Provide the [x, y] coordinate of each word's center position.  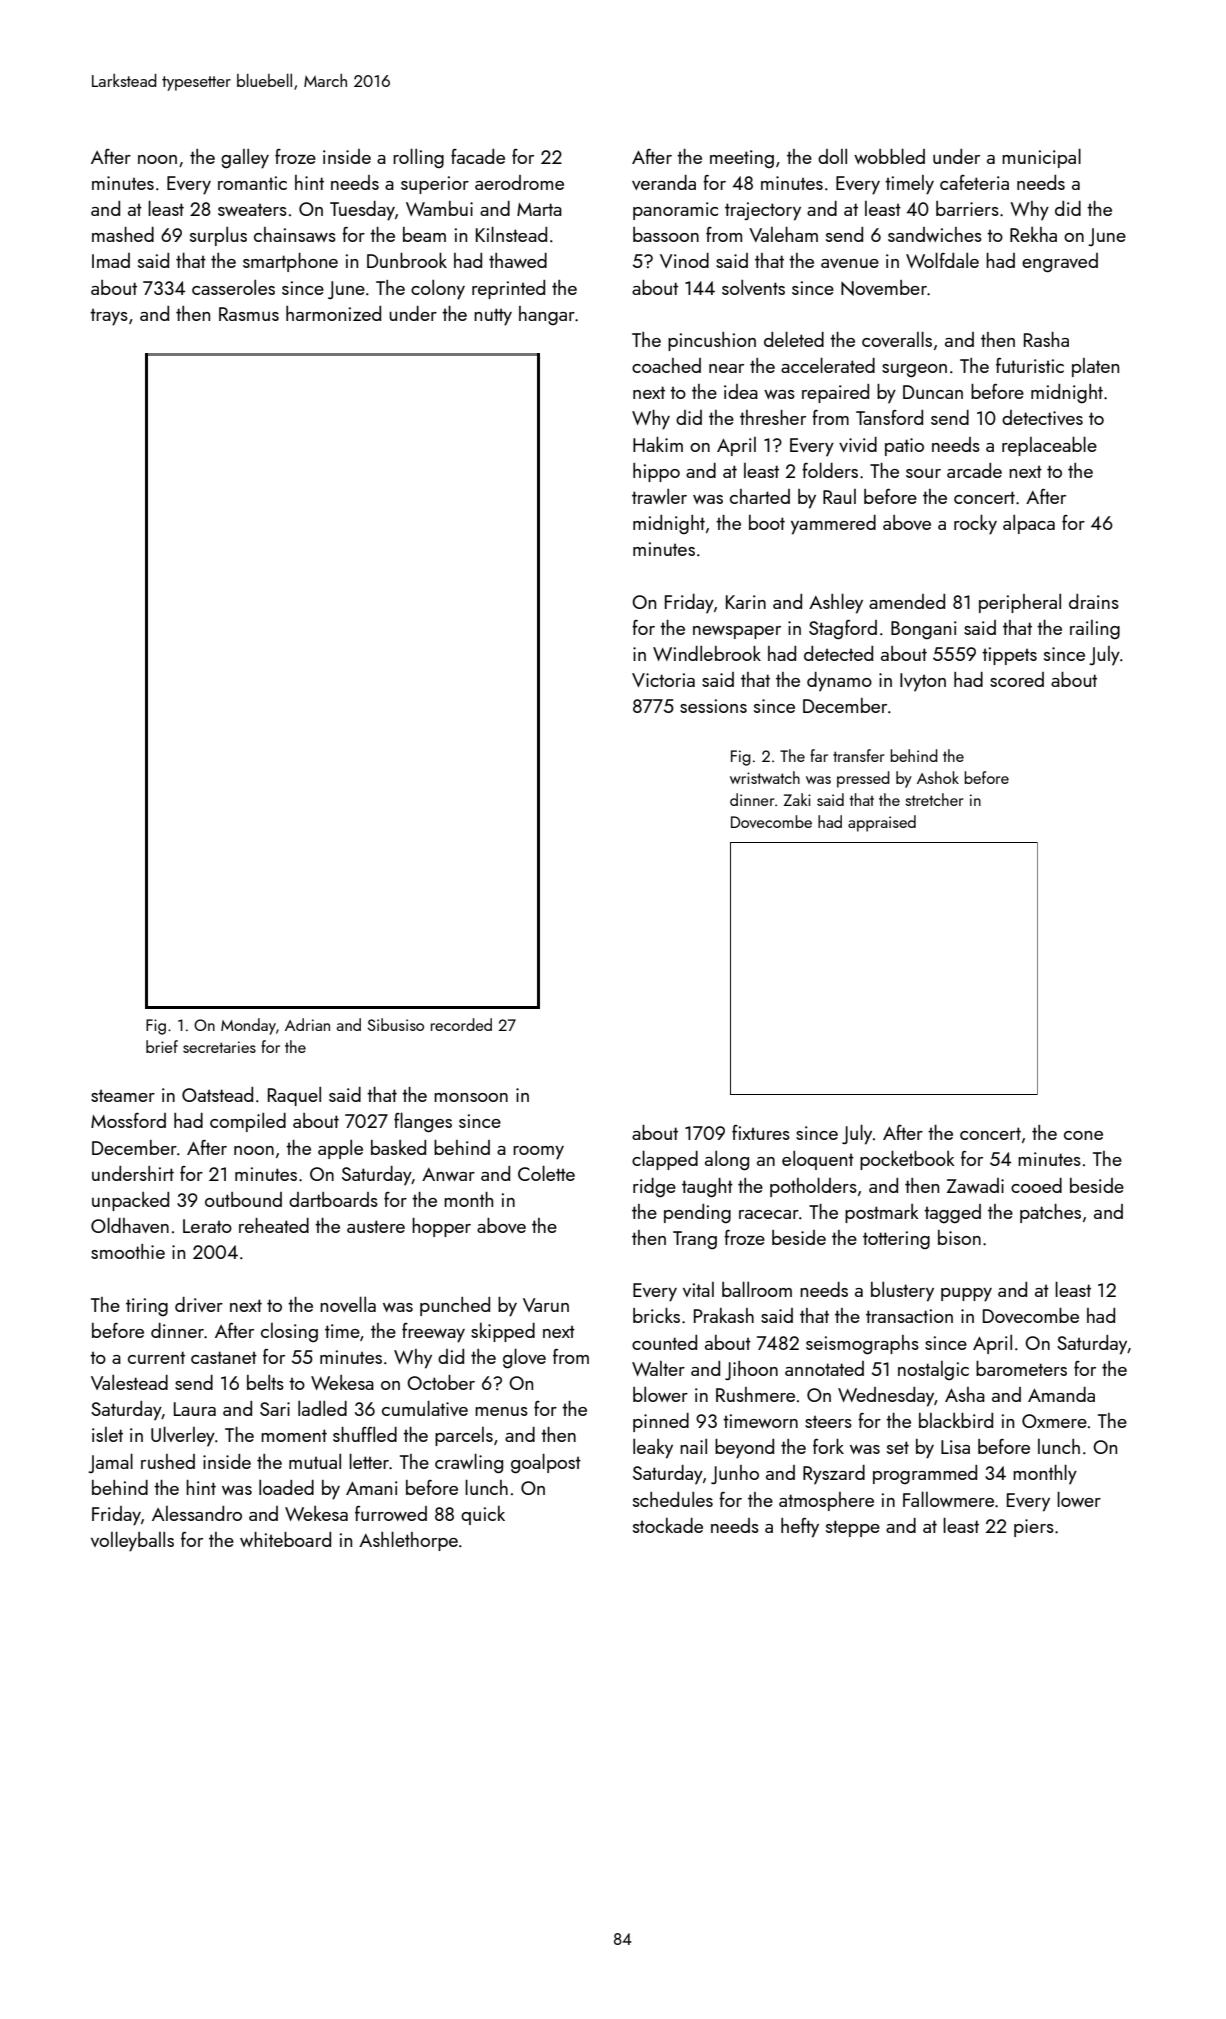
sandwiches [935, 234]
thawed [518, 260]
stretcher [934, 799]
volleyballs [132, 1541]
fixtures [761, 1132]
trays [109, 317]
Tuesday [362, 211]
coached [666, 365]
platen [1095, 367]
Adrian [307, 1024]
